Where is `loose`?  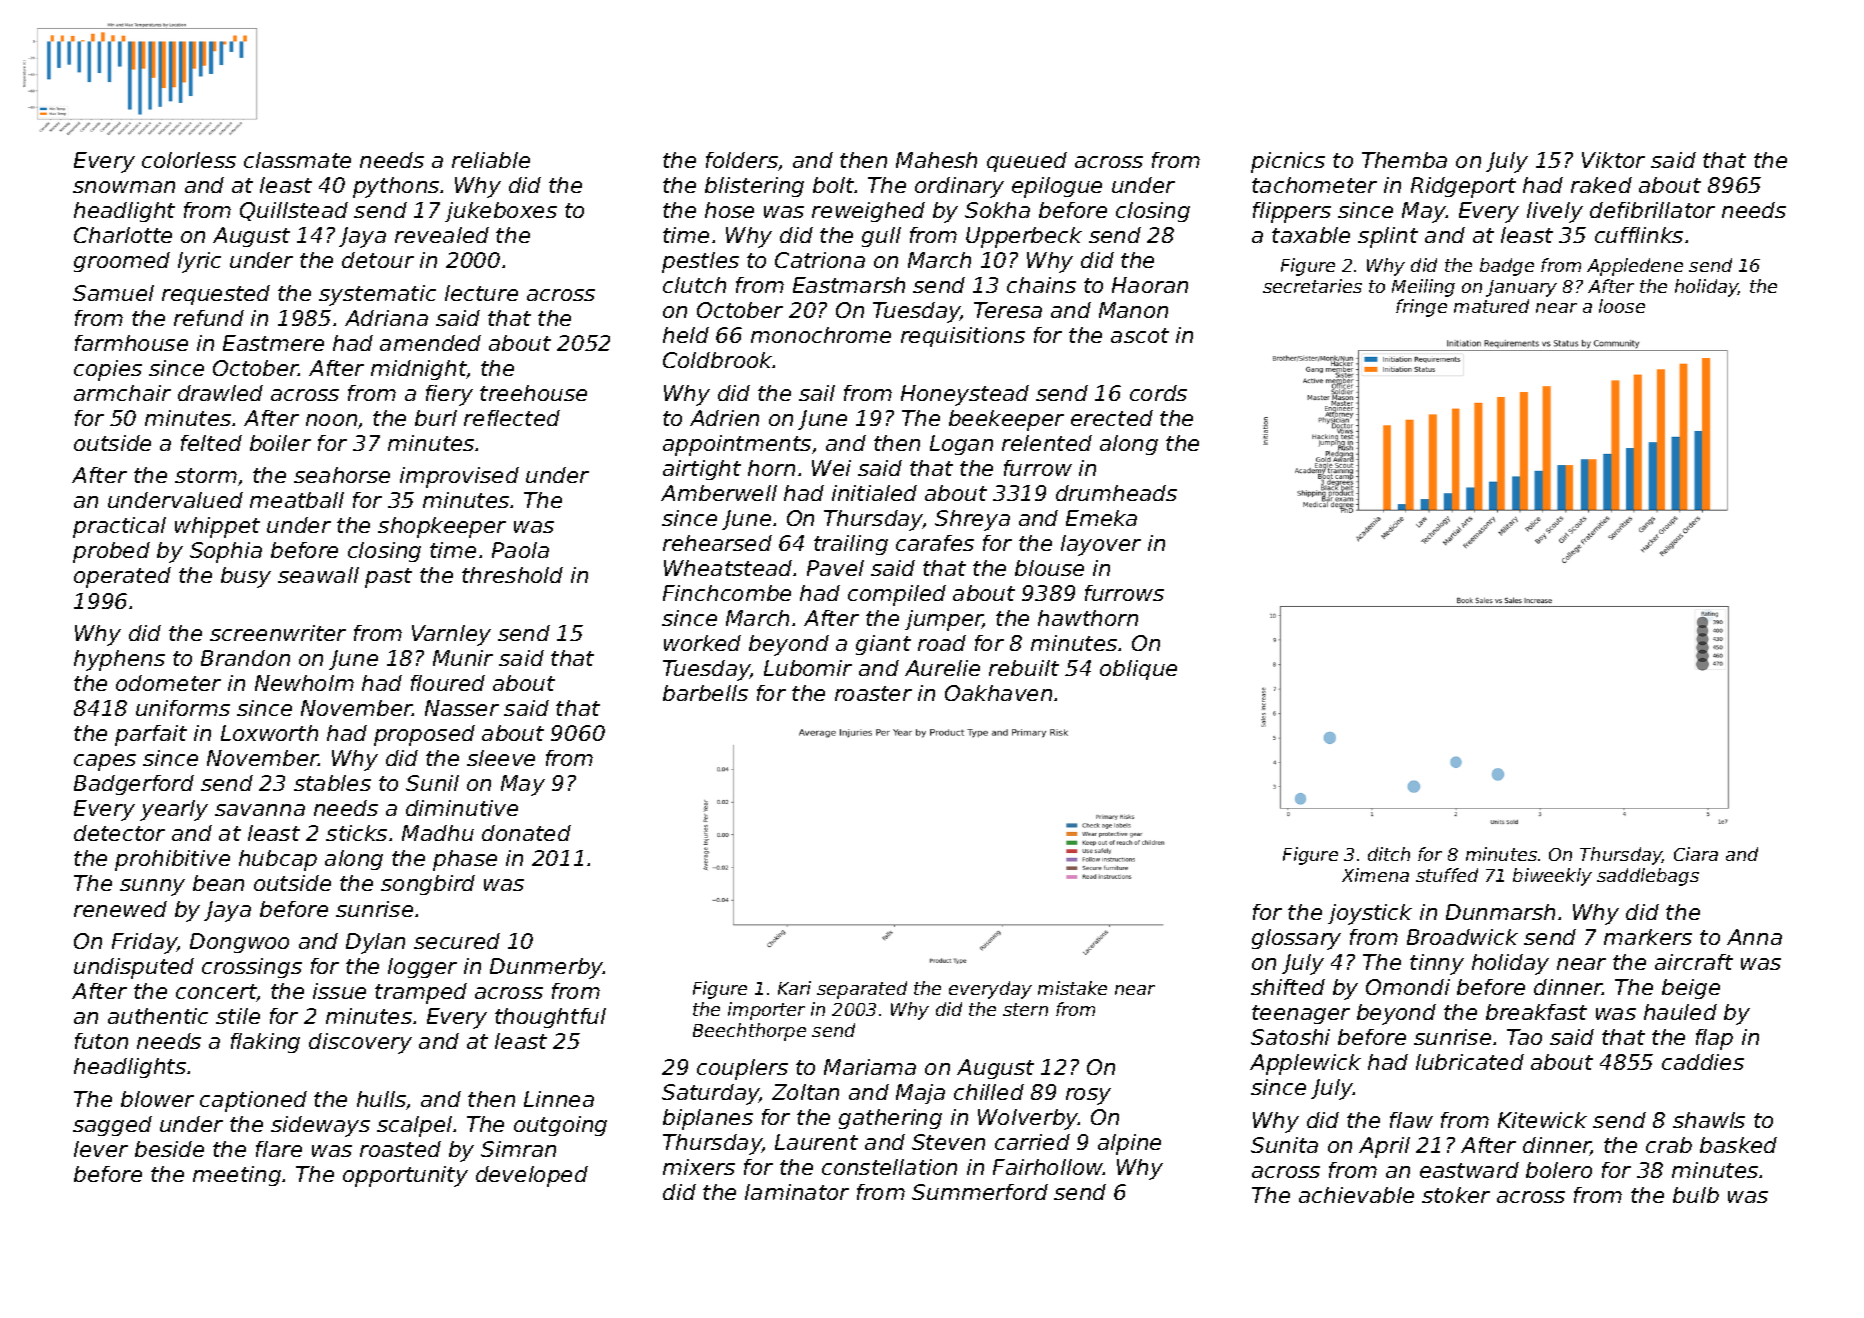
loose is located at coordinates (1622, 306).
